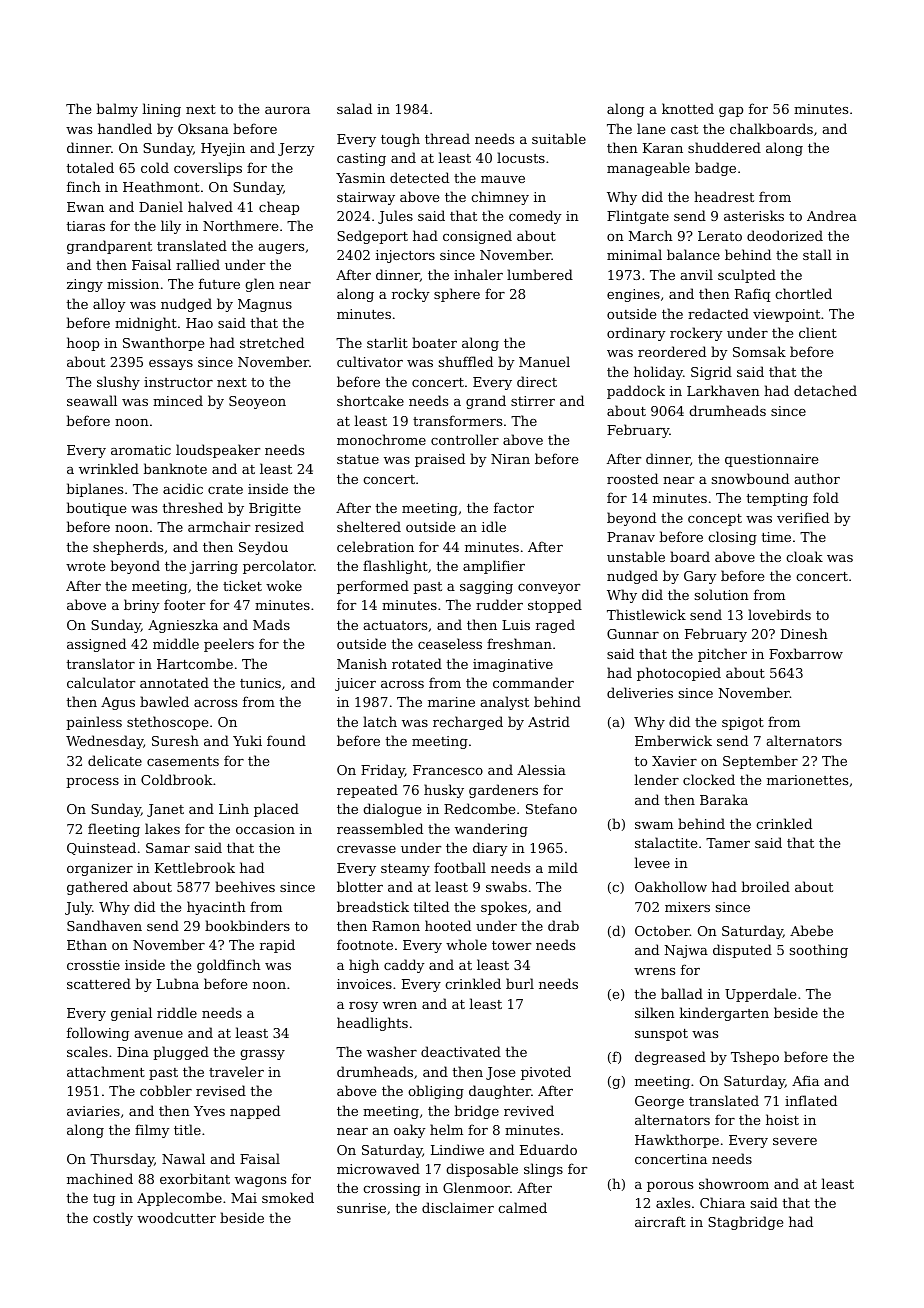 This page has width=924, height=1308. What do you see at coordinates (817, 478) in the page?
I see `author` at bounding box center [817, 478].
